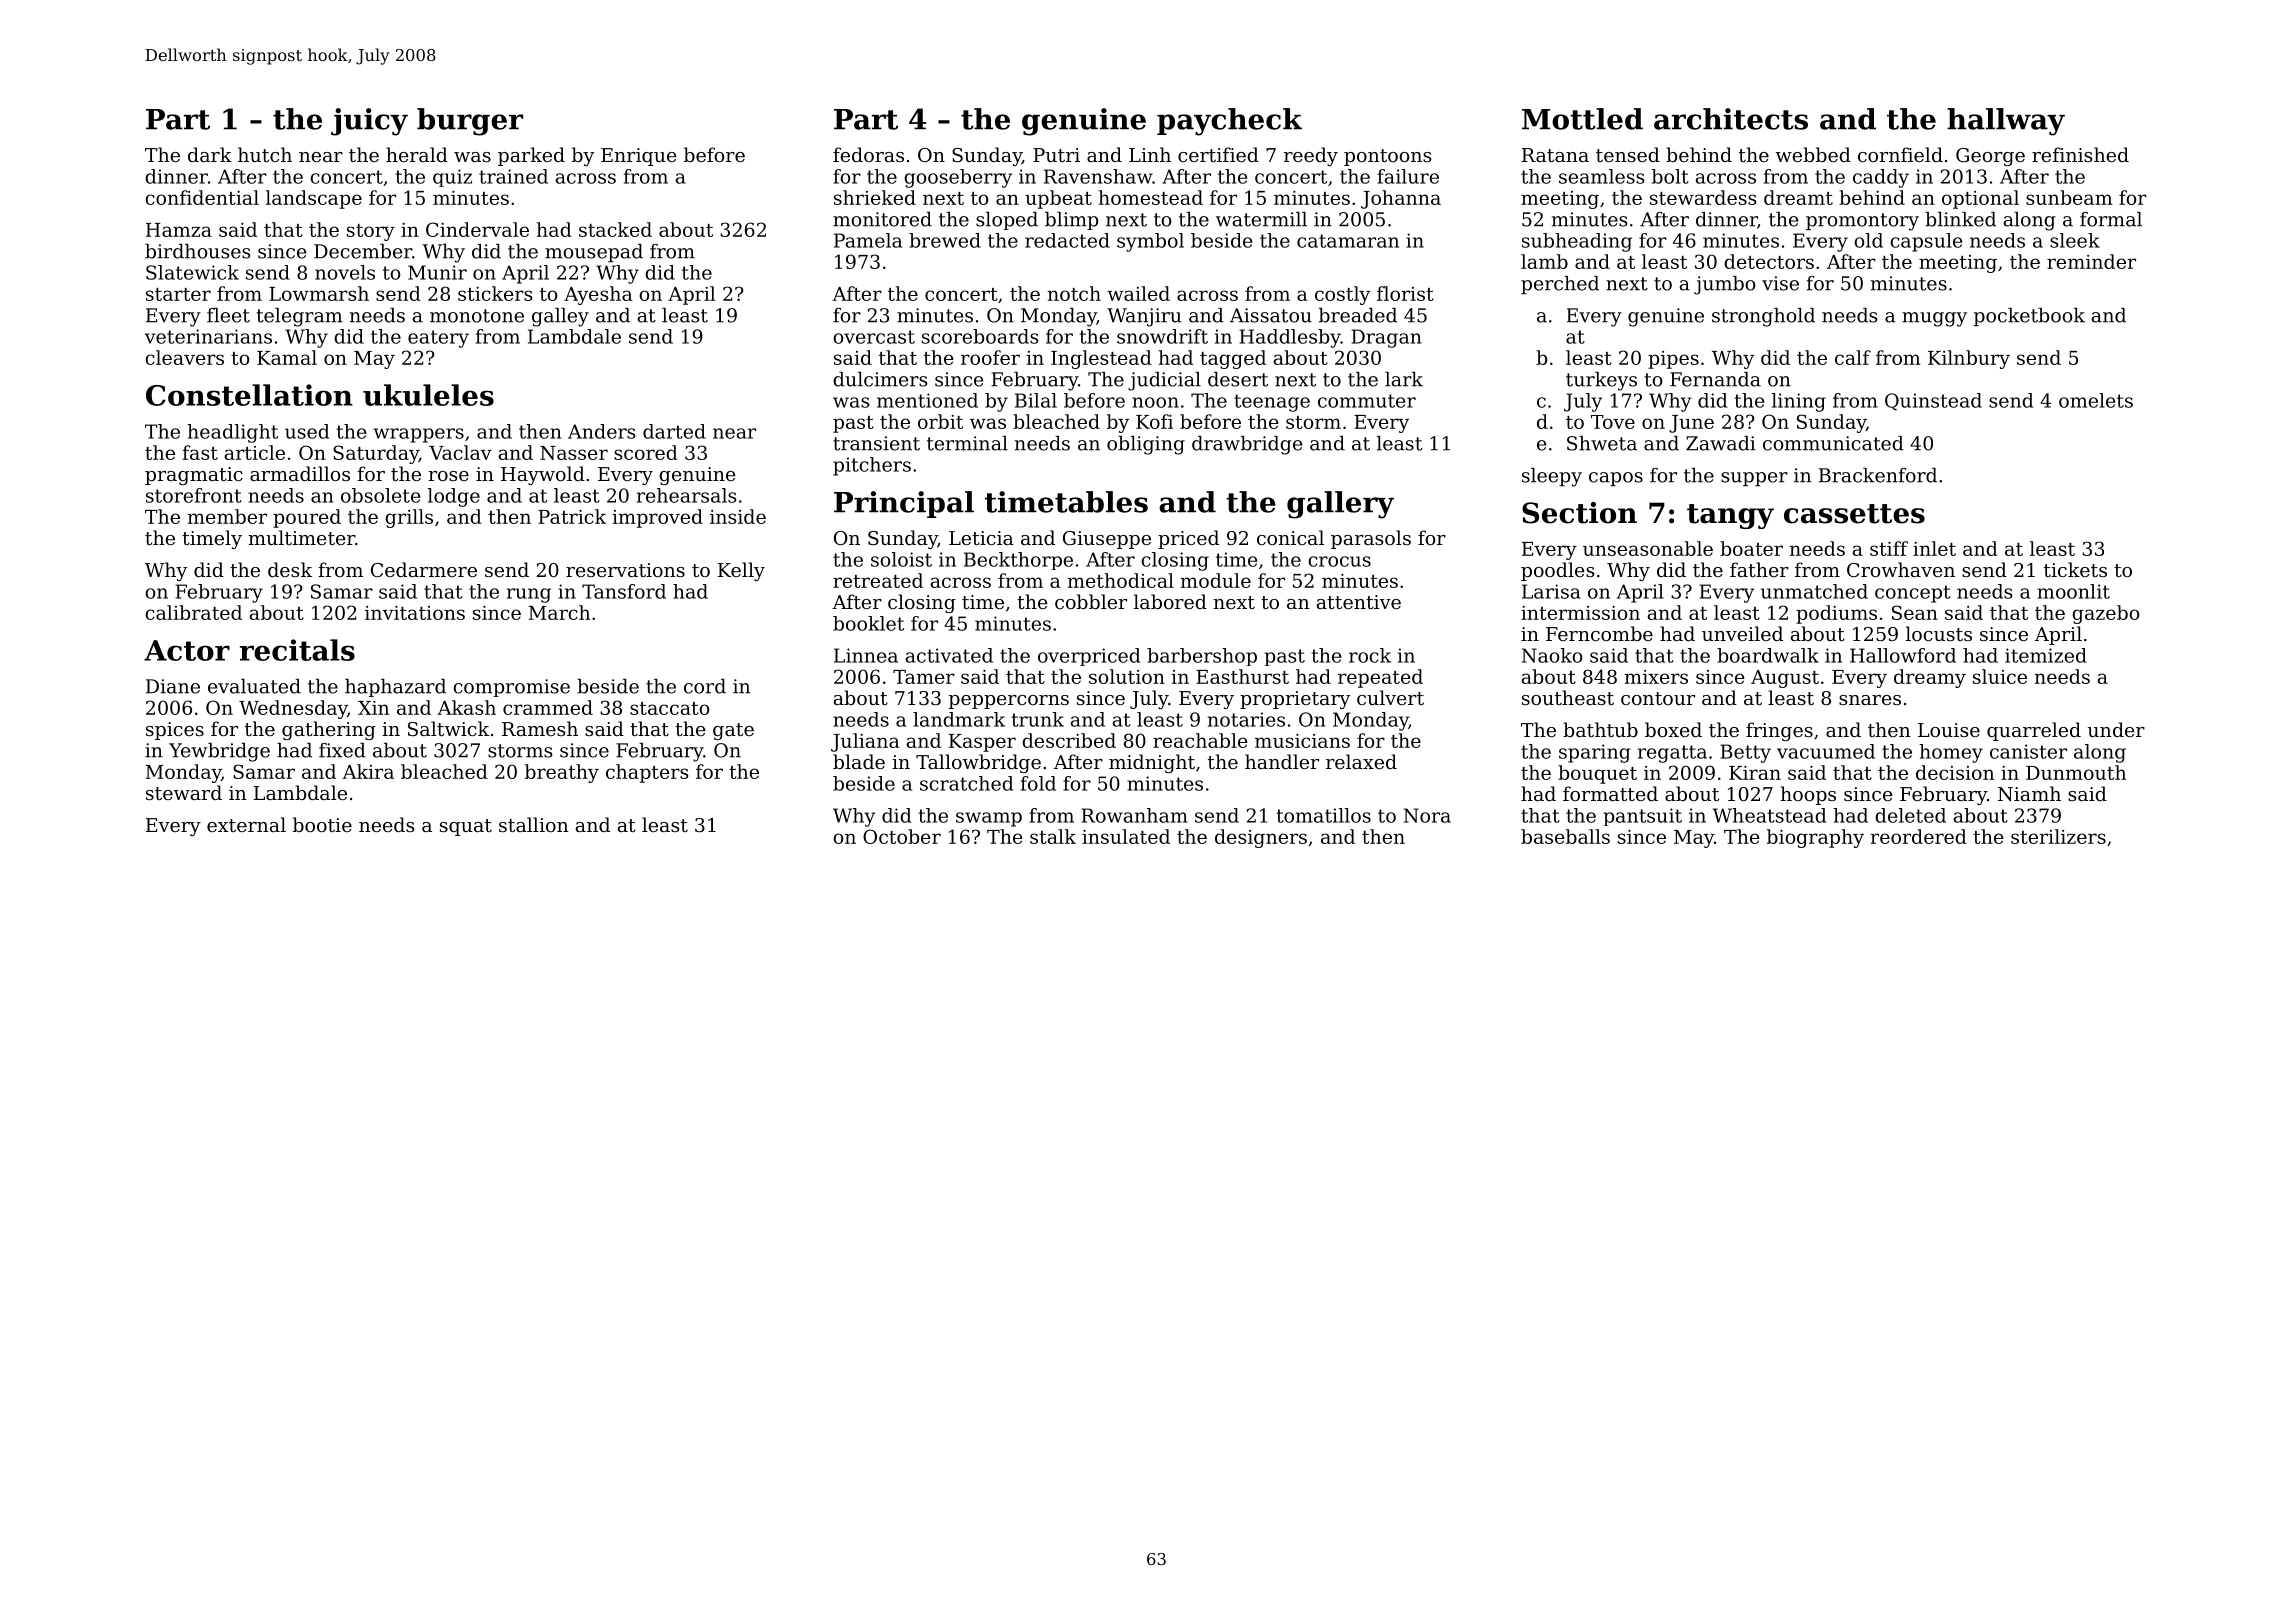 The height and width of the image is (1620, 2292). I want to click on mentioned, so click(927, 400).
